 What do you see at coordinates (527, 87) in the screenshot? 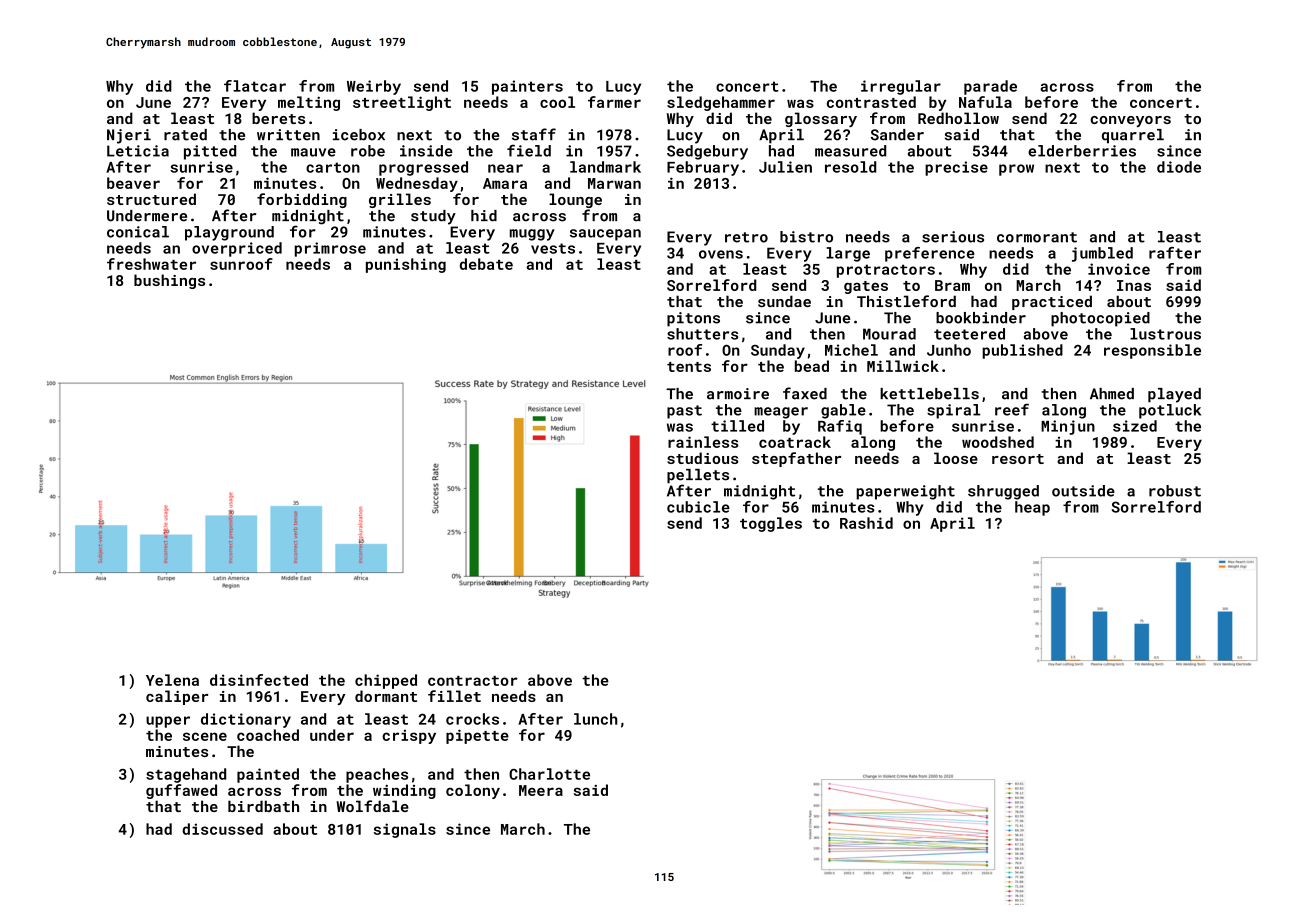
I see `painters` at bounding box center [527, 87].
